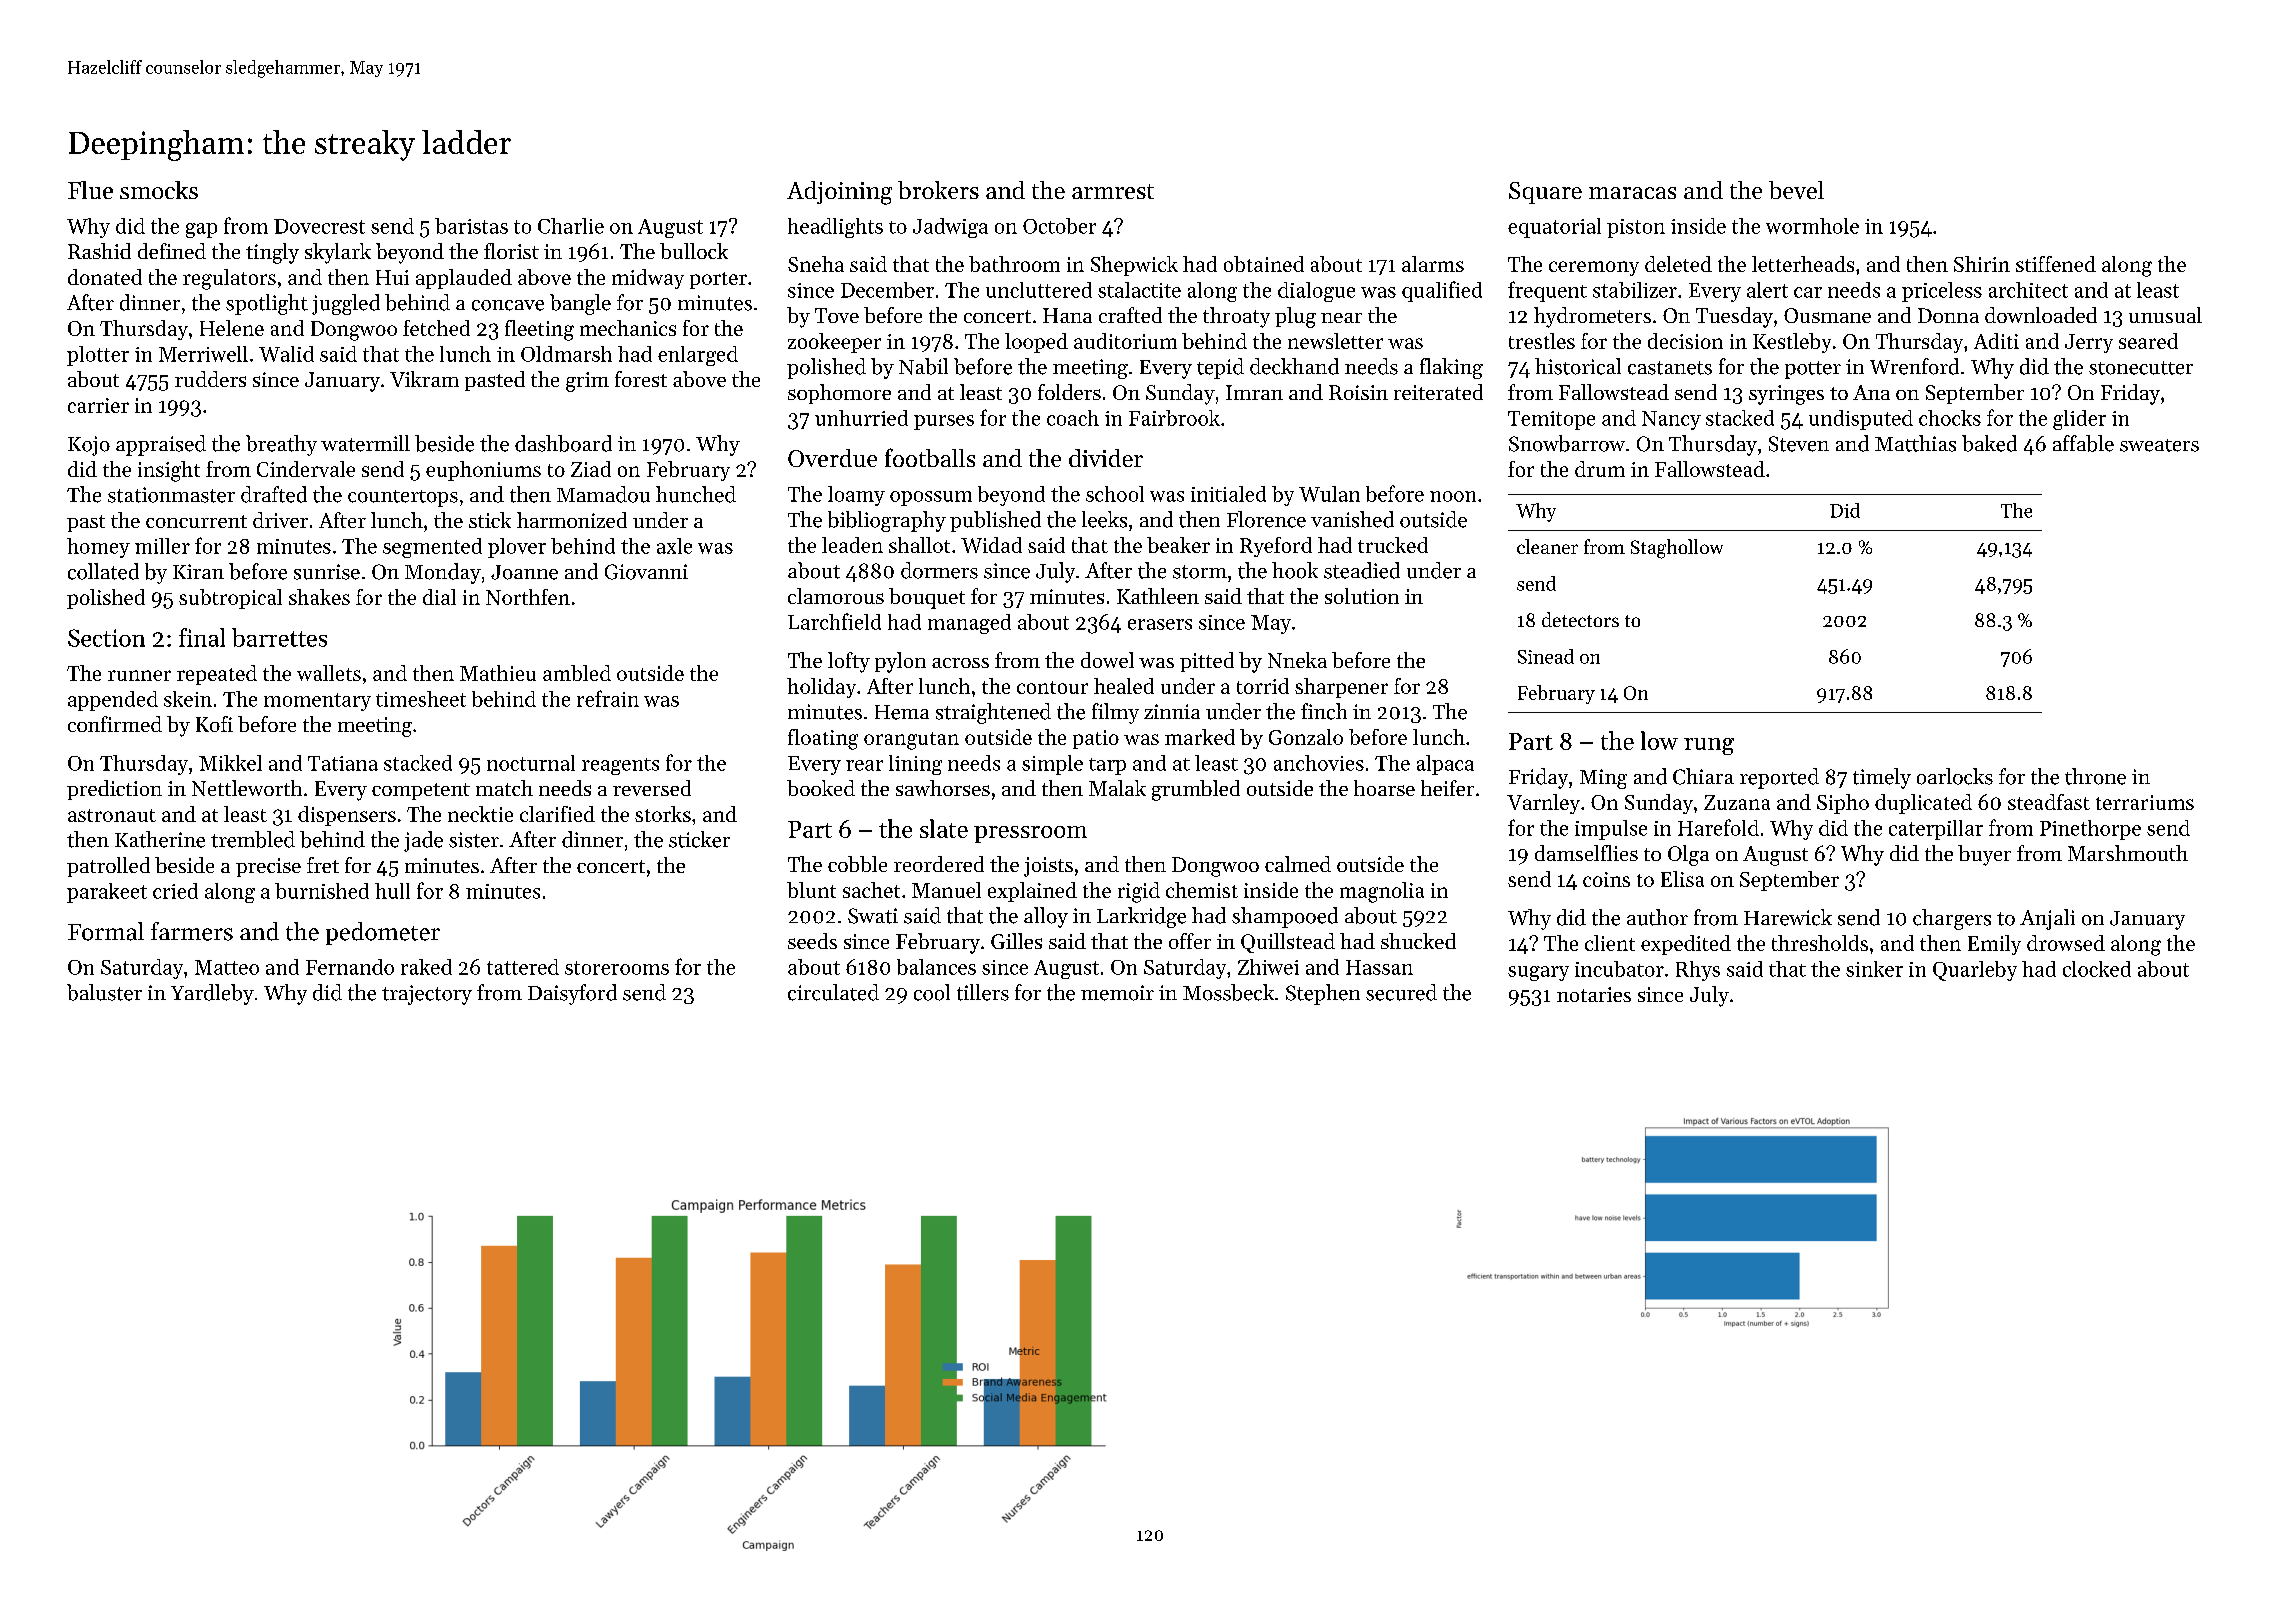  What do you see at coordinates (983, 992) in the screenshot?
I see `tillers` at bounding box center [983, 992].
